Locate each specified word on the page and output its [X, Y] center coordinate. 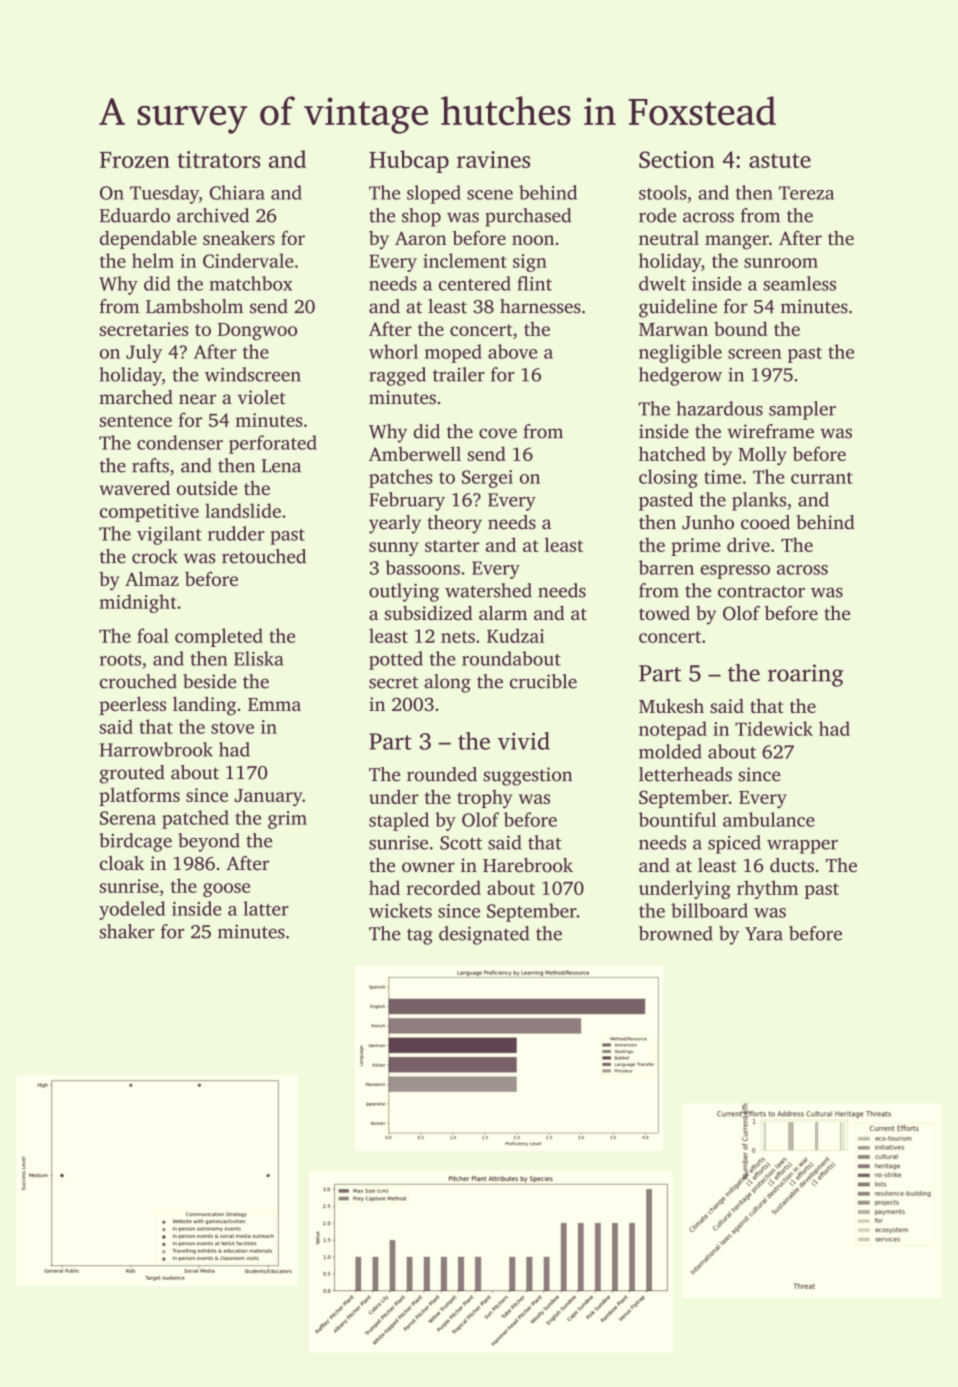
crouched [138, 681]
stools [663, 192]
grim [287, 820]
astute [780, 160]
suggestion [528, 776]
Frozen [135, 160]
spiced [734, 844]
